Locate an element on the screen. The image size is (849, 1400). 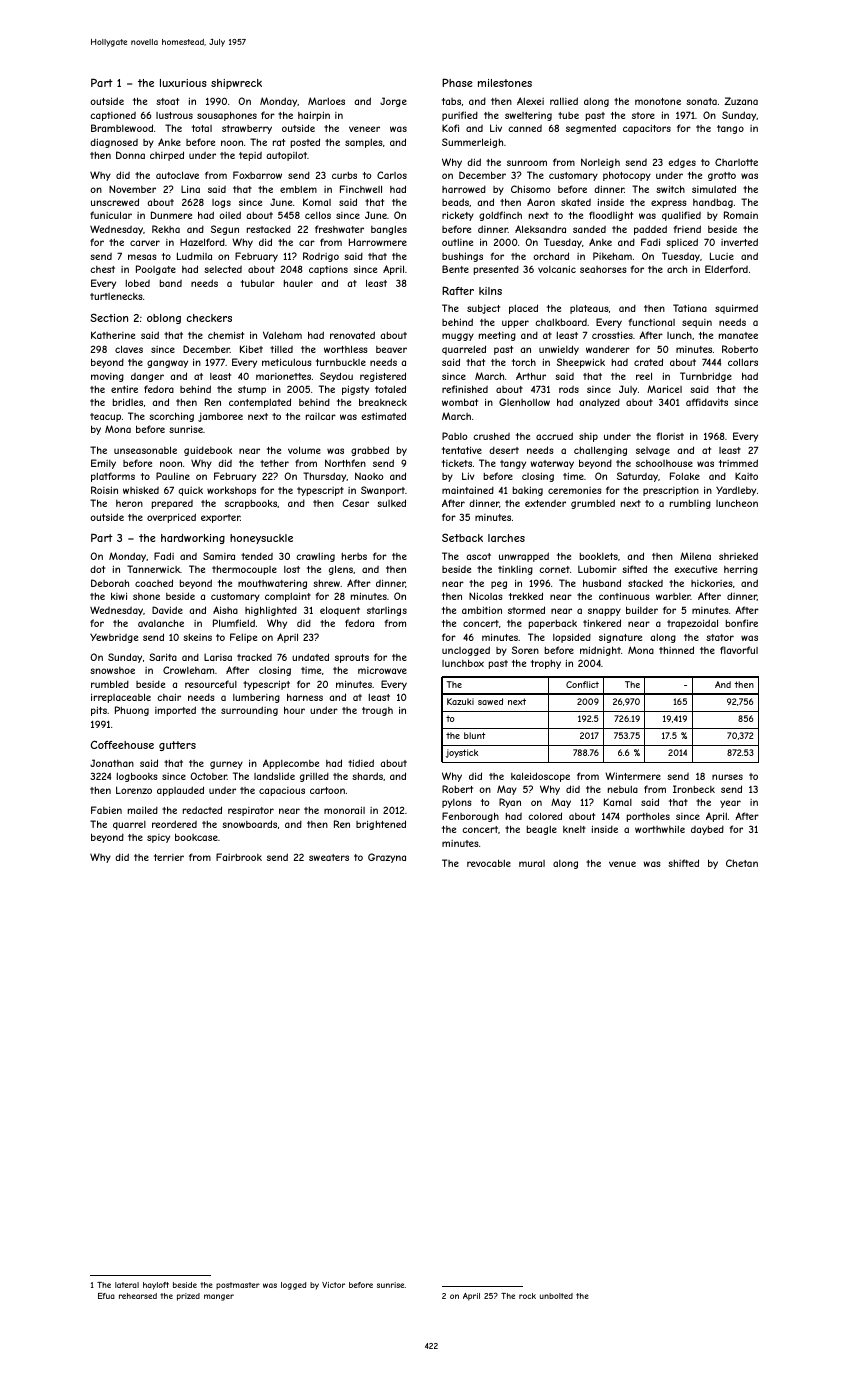
terrier is located at coordinates (169, 857).
